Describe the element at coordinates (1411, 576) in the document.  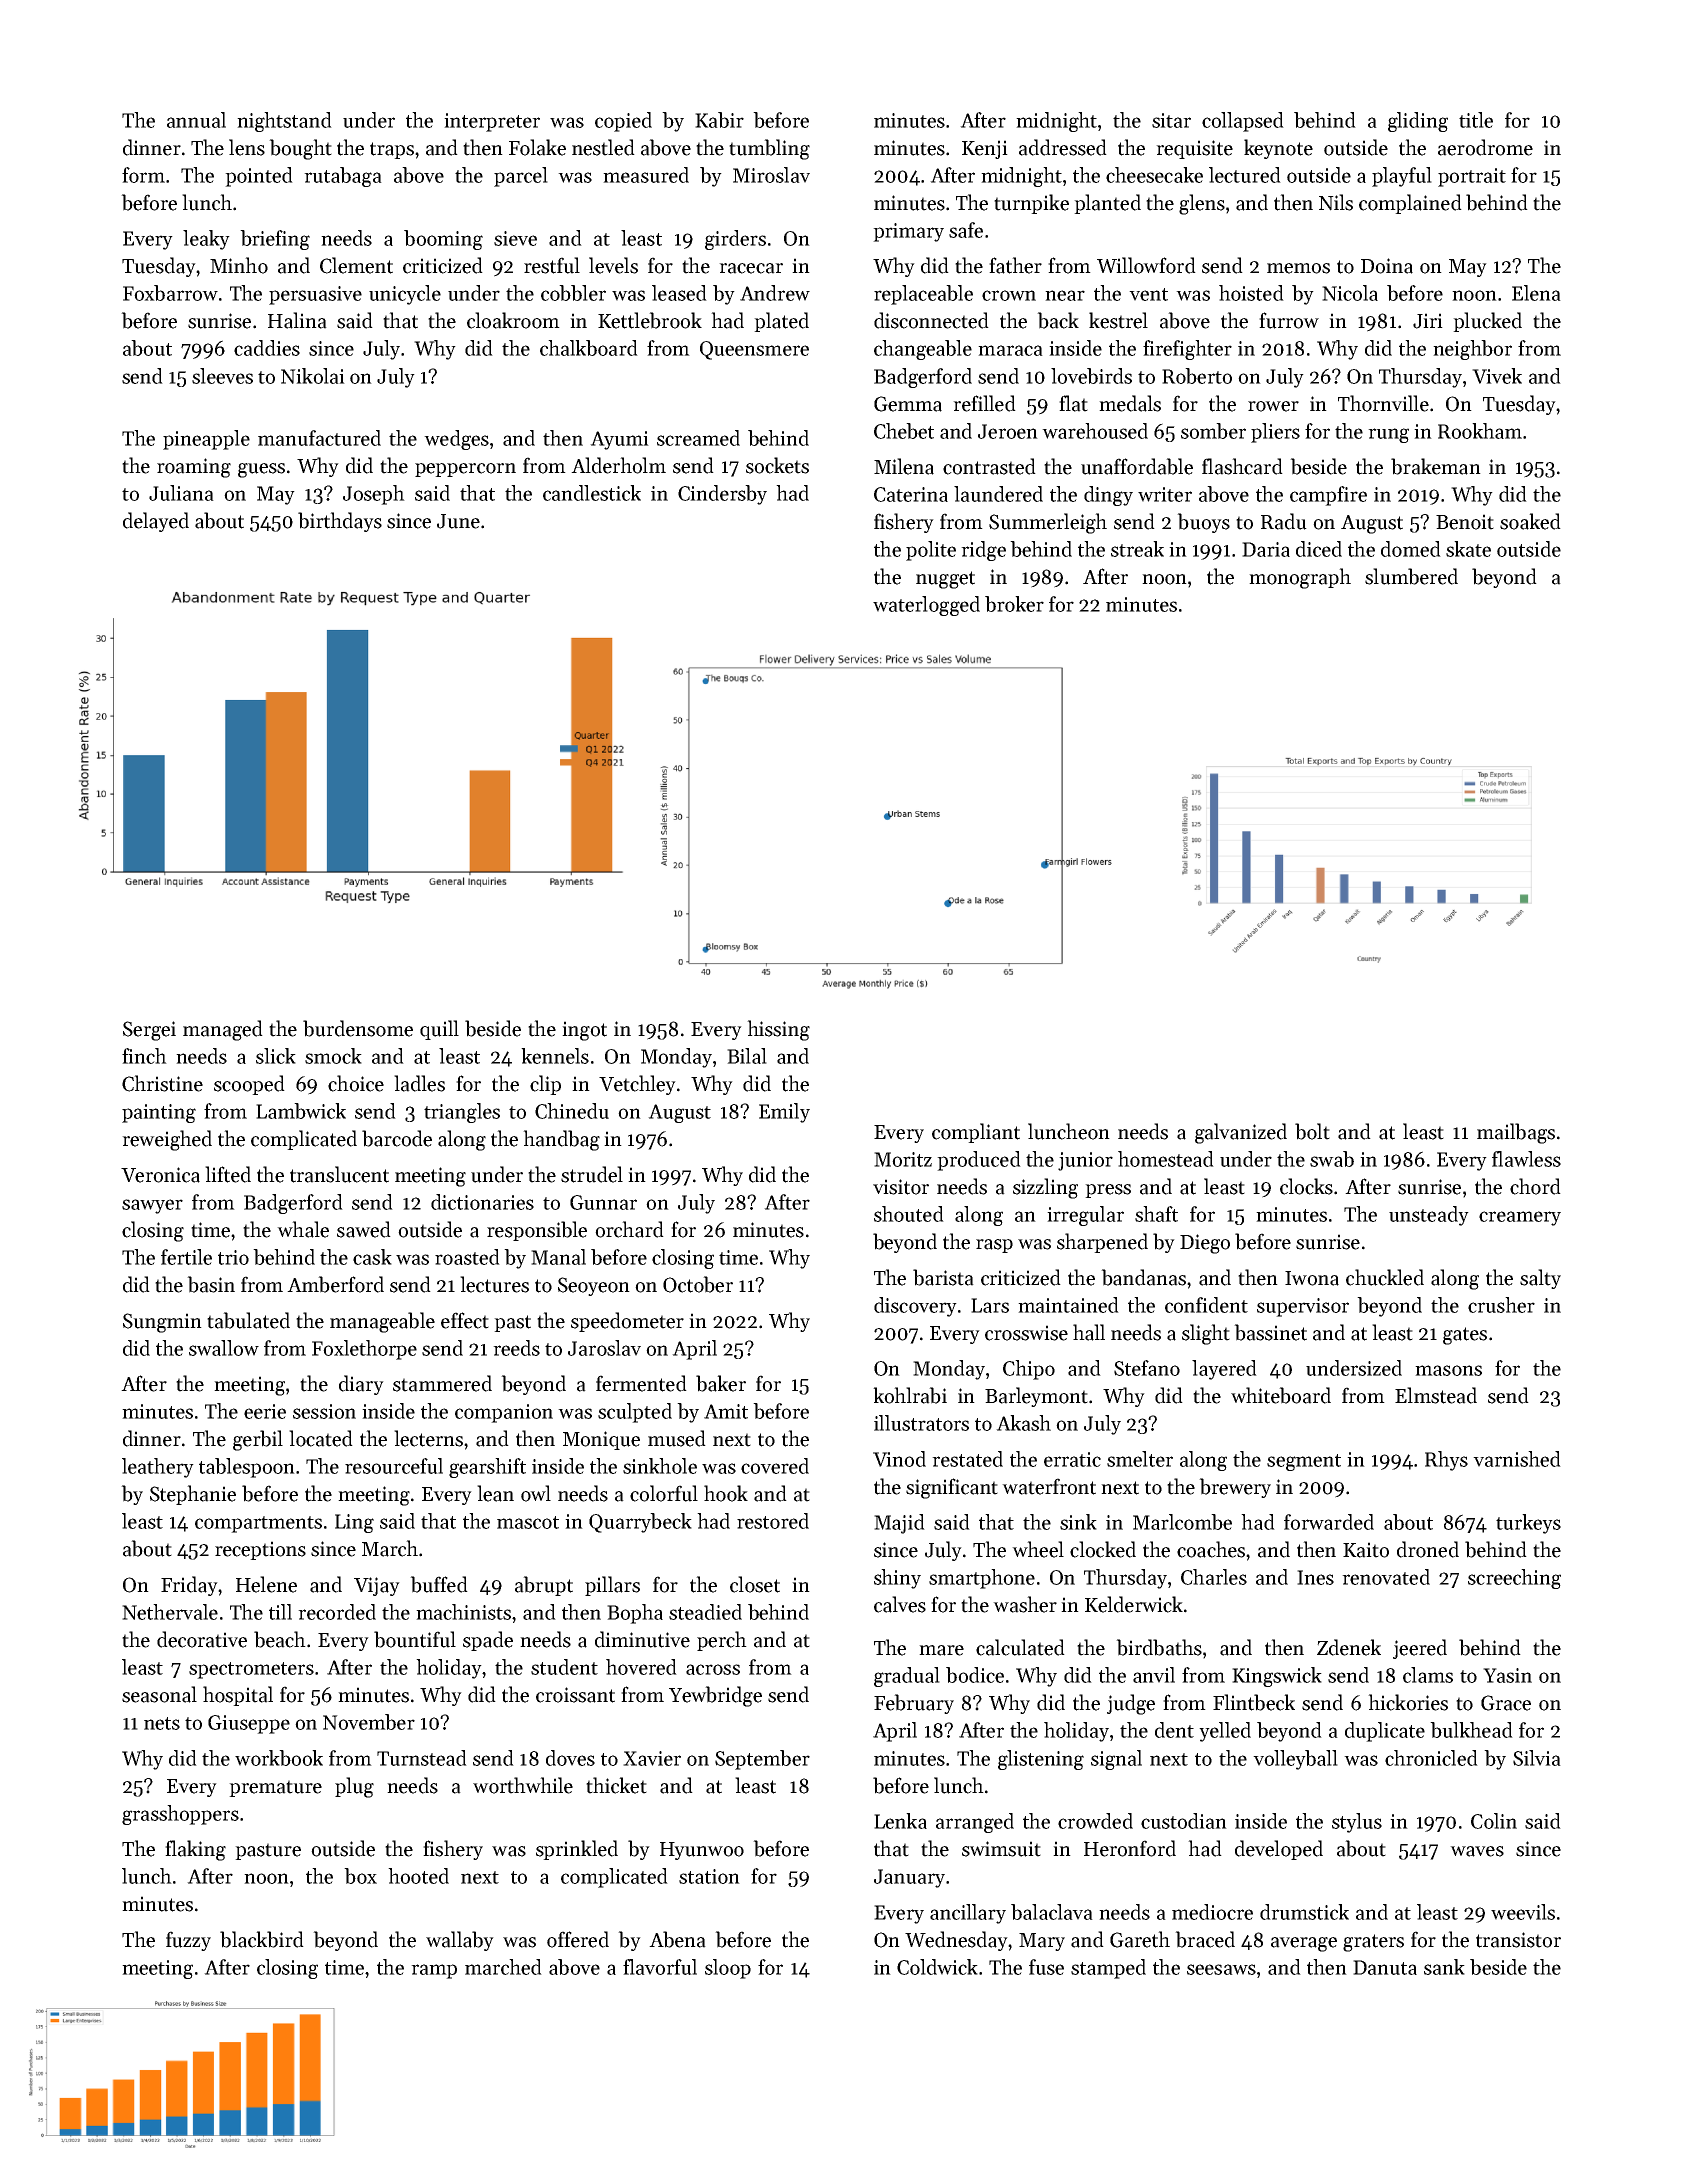
I see `slumbered` at that location.
